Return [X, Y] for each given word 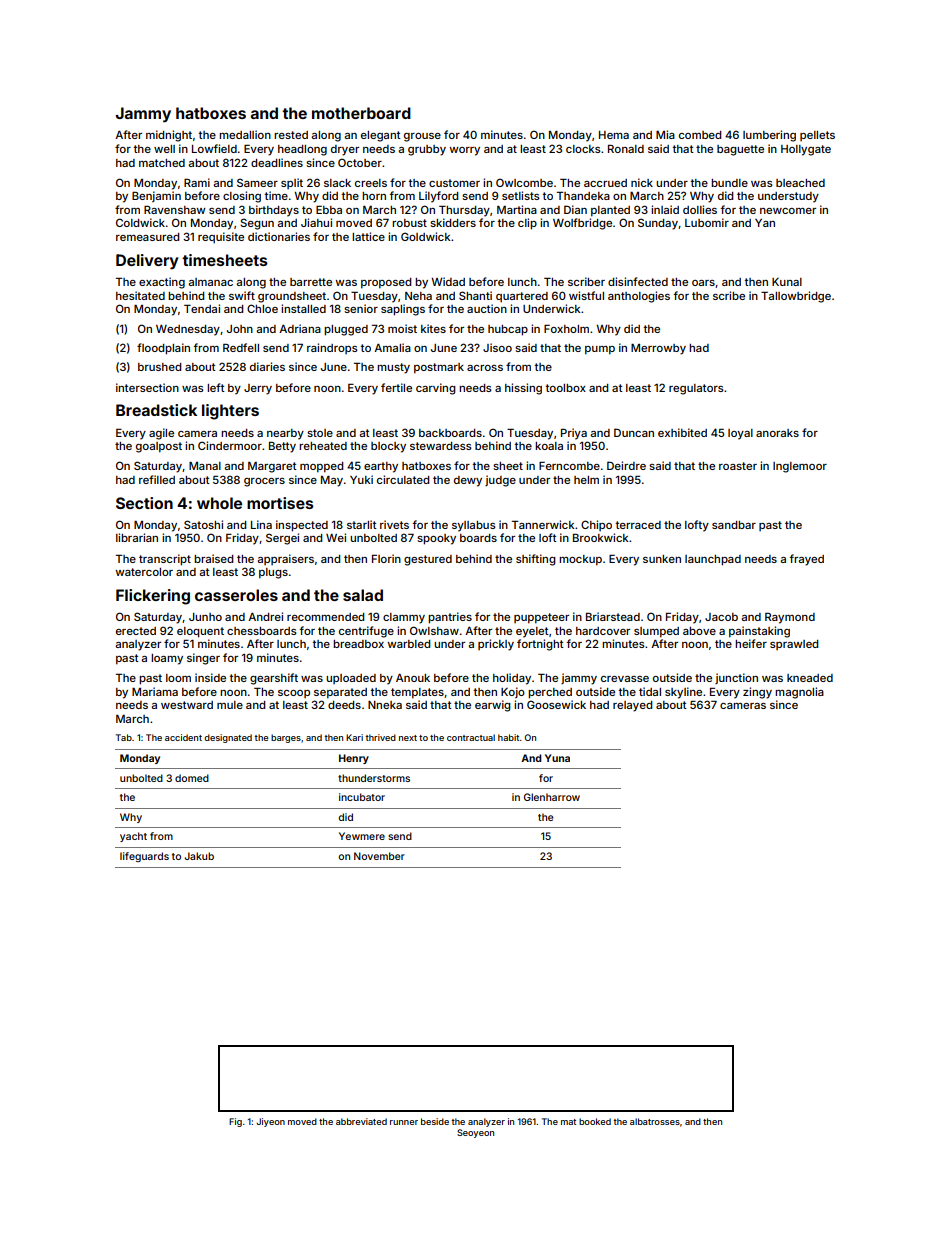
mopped [321, 467]
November [379, 856]
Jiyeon [270, 1122]
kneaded [810, 678]
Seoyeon [475, 1133]
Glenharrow [552, 797]
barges [286, 738]
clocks [583, 149]
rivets [394, 524]
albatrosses [655, 1121]
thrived [381, 737]
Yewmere [362, 836]
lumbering [769, 136]
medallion [245, 134]
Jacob [721, 617]
